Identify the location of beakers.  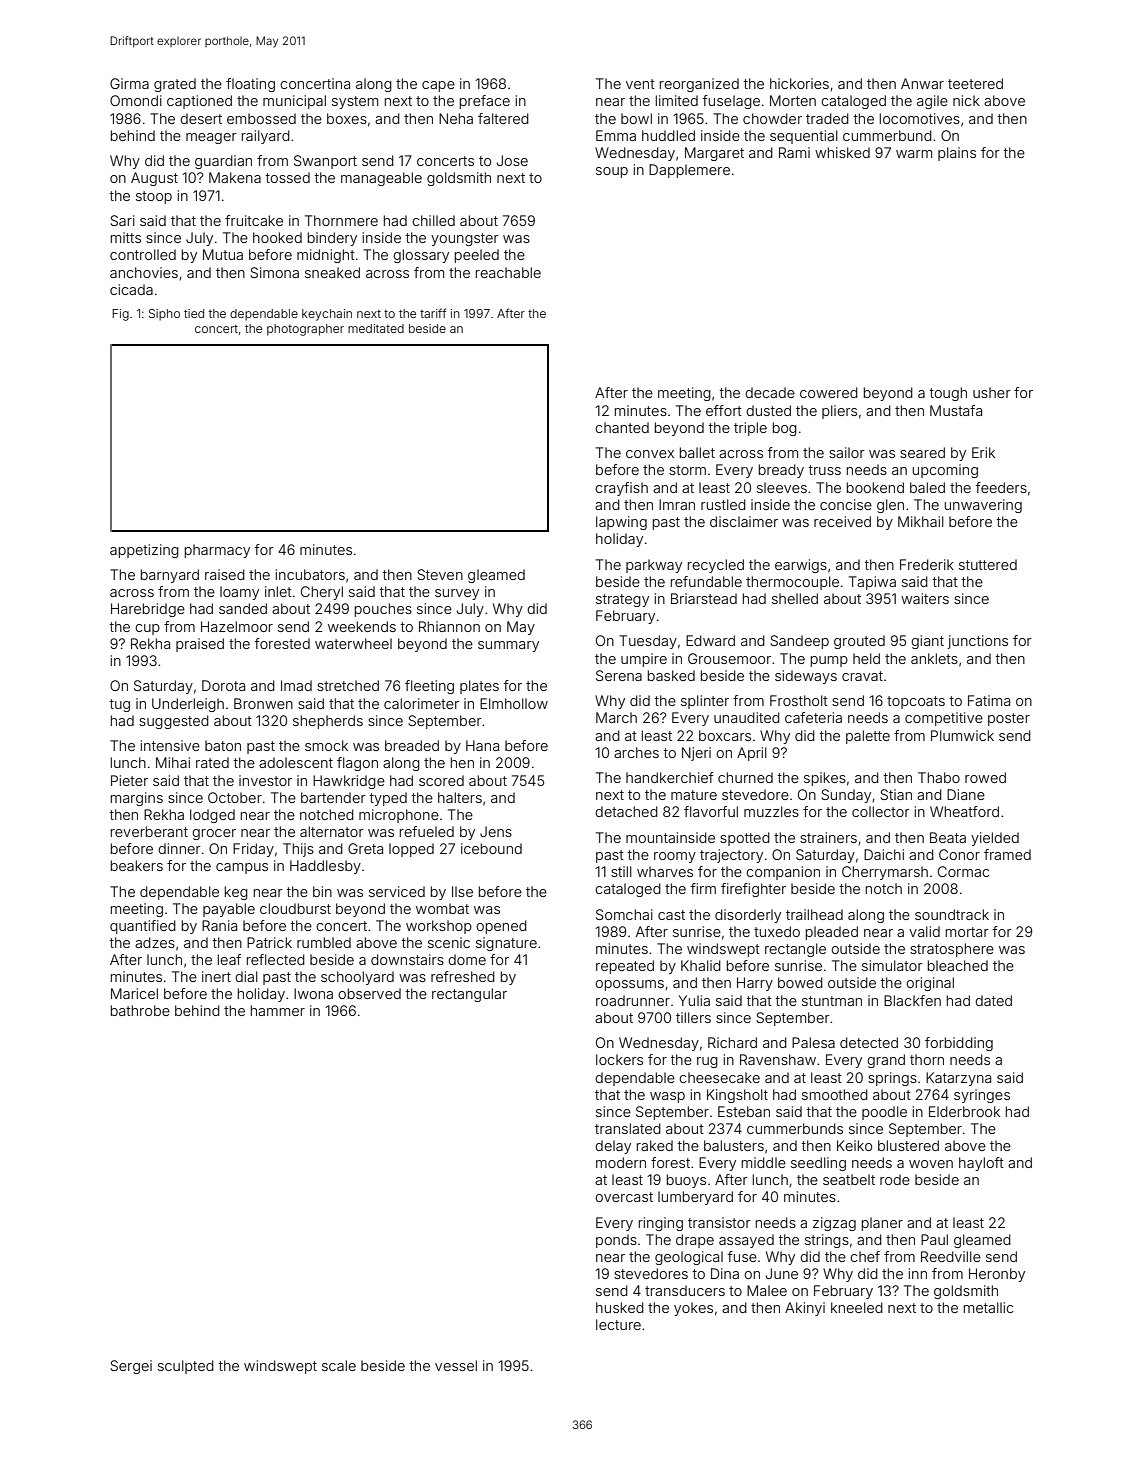
(137, 865).
